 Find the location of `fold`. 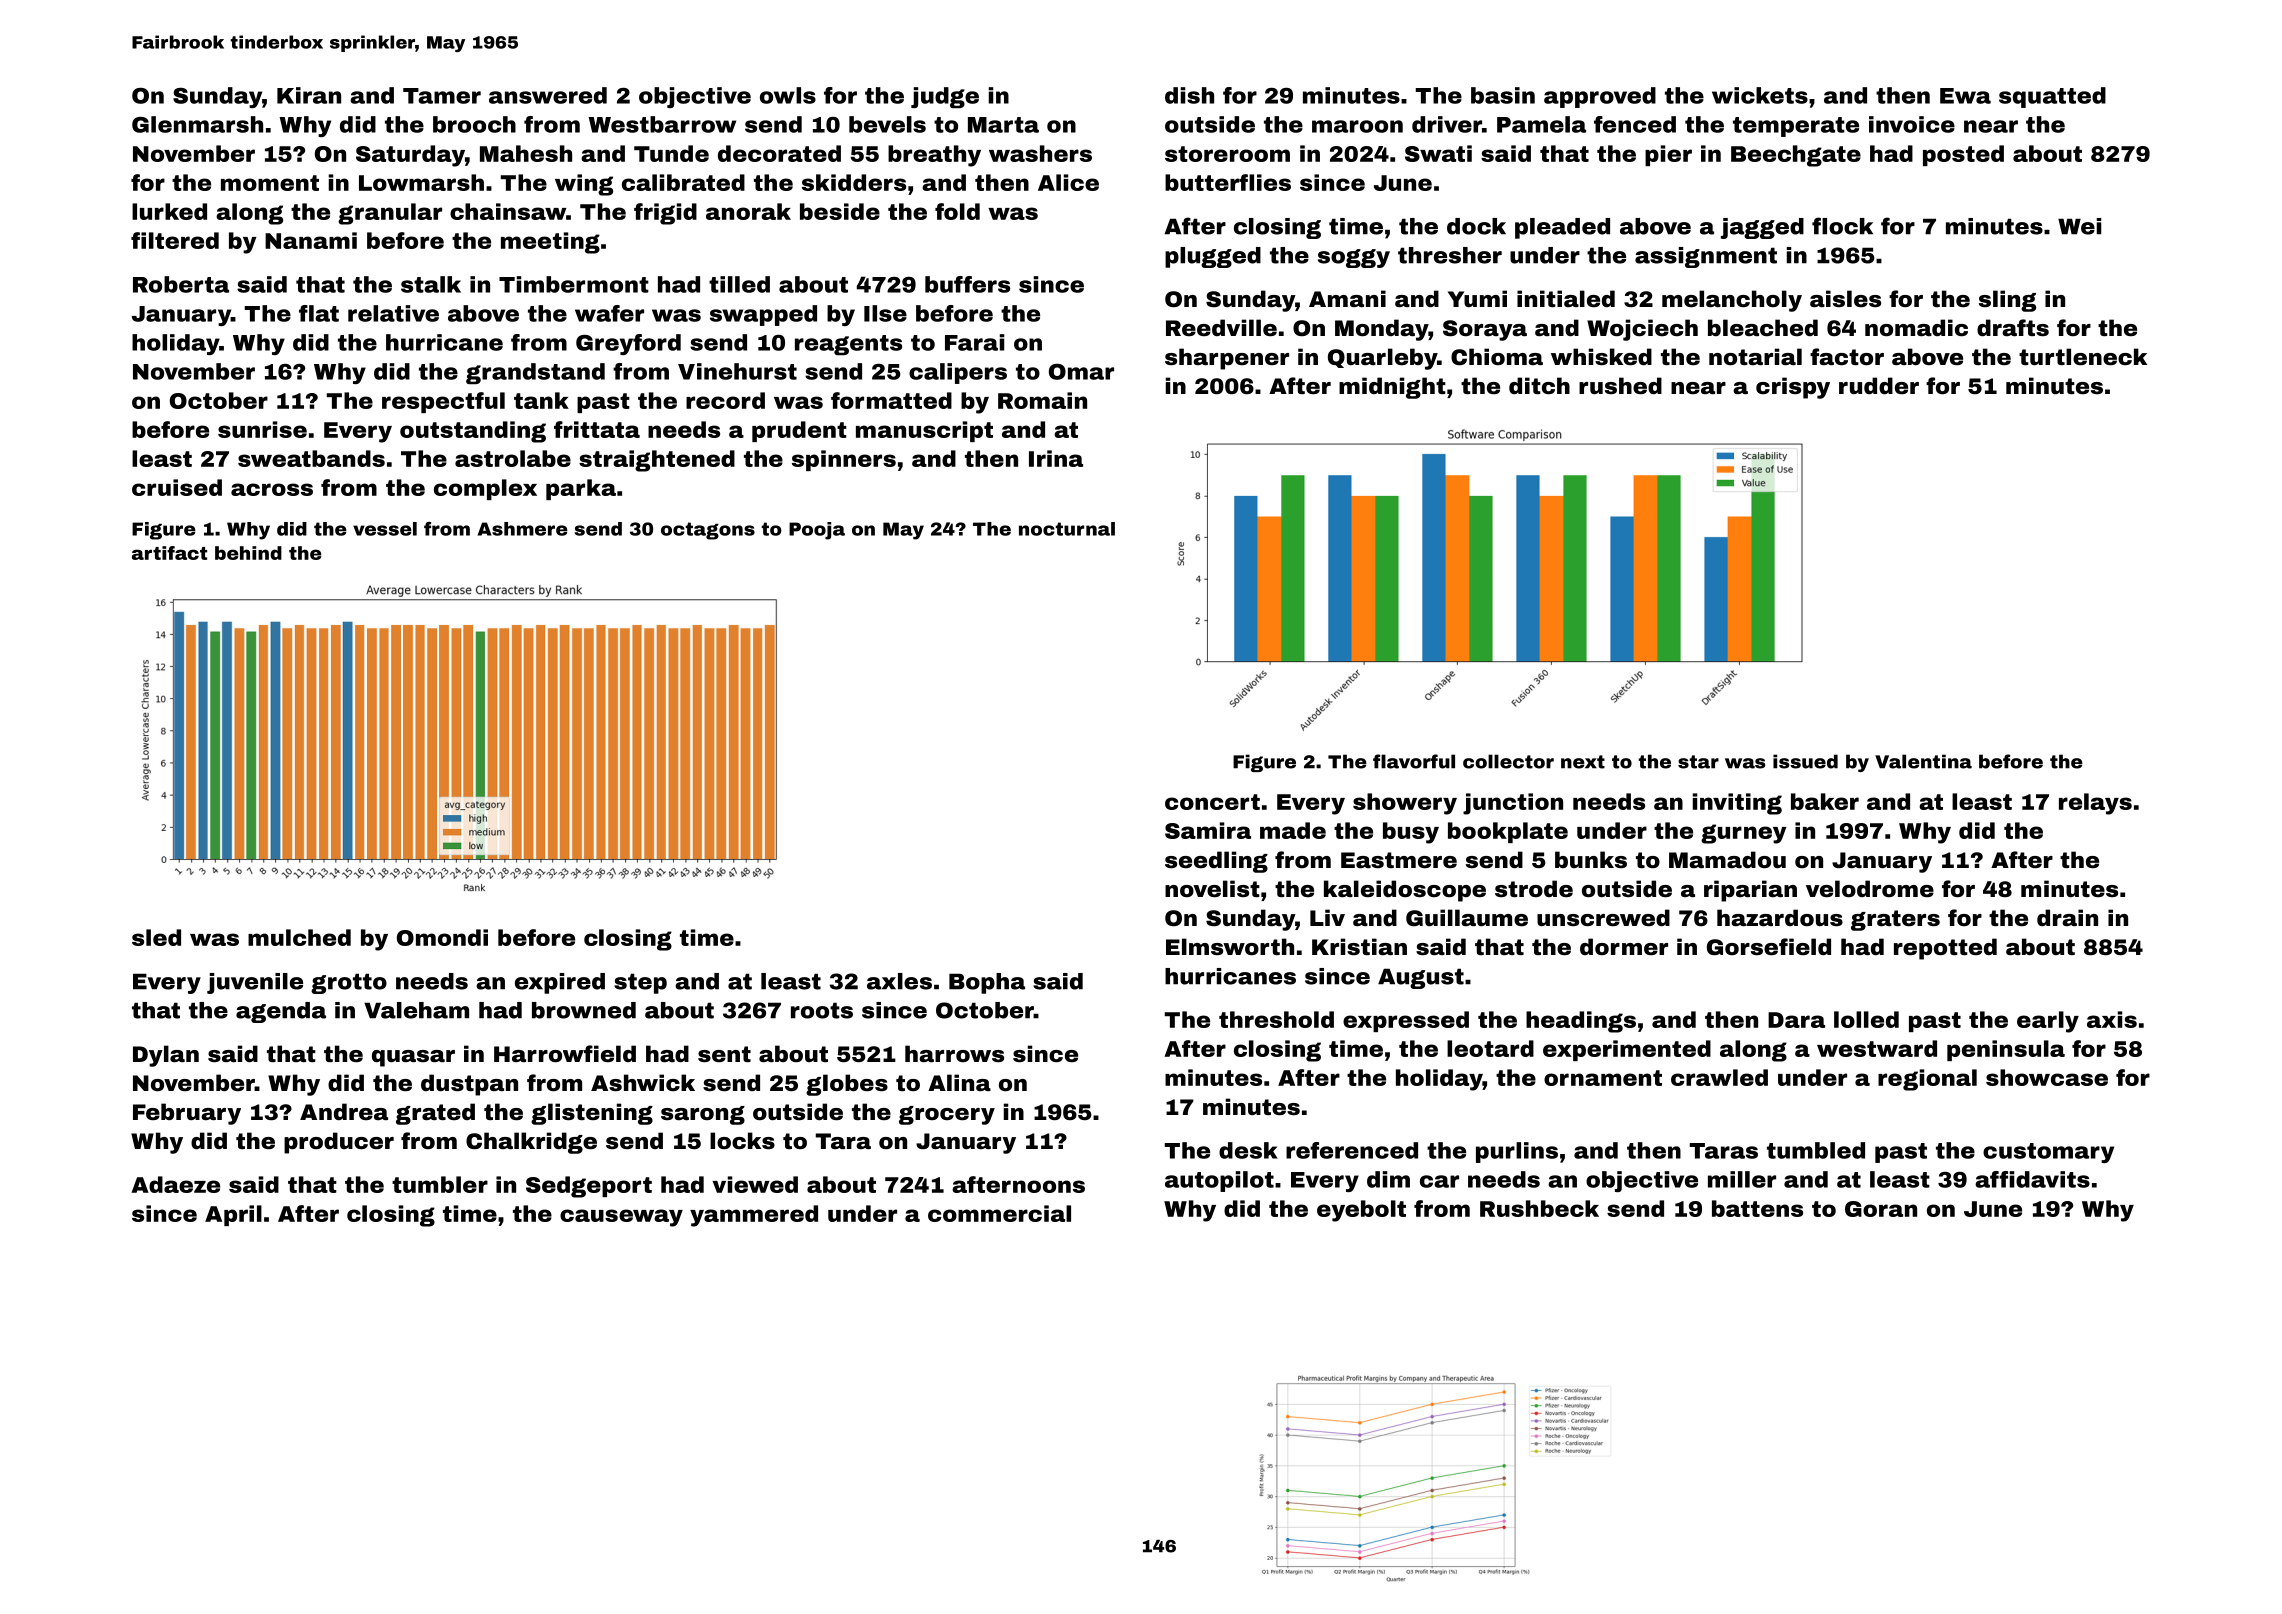

fold is located at coordinates (957, 211).
